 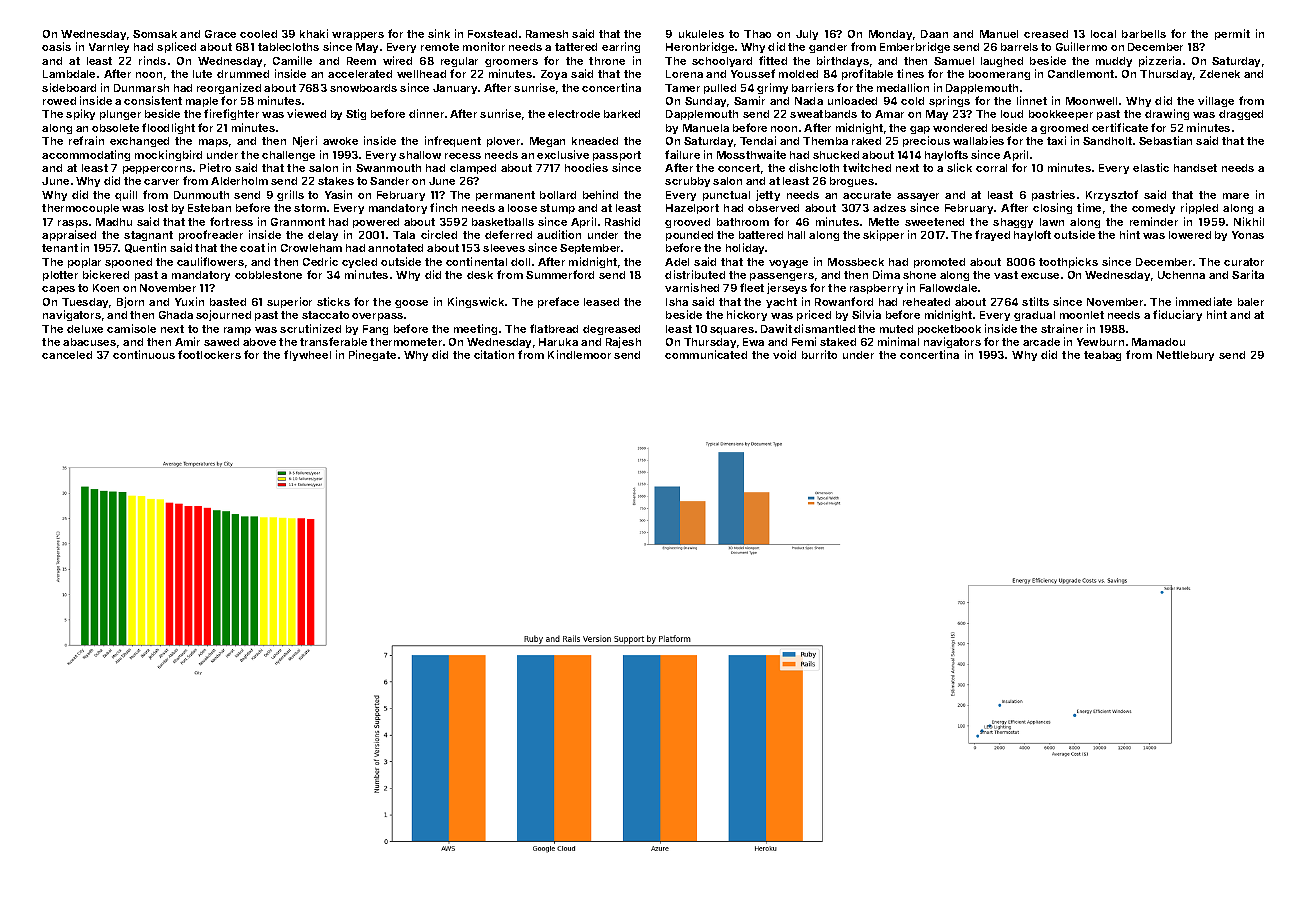 I want to click on transferable, so click(x=333, y=341).
